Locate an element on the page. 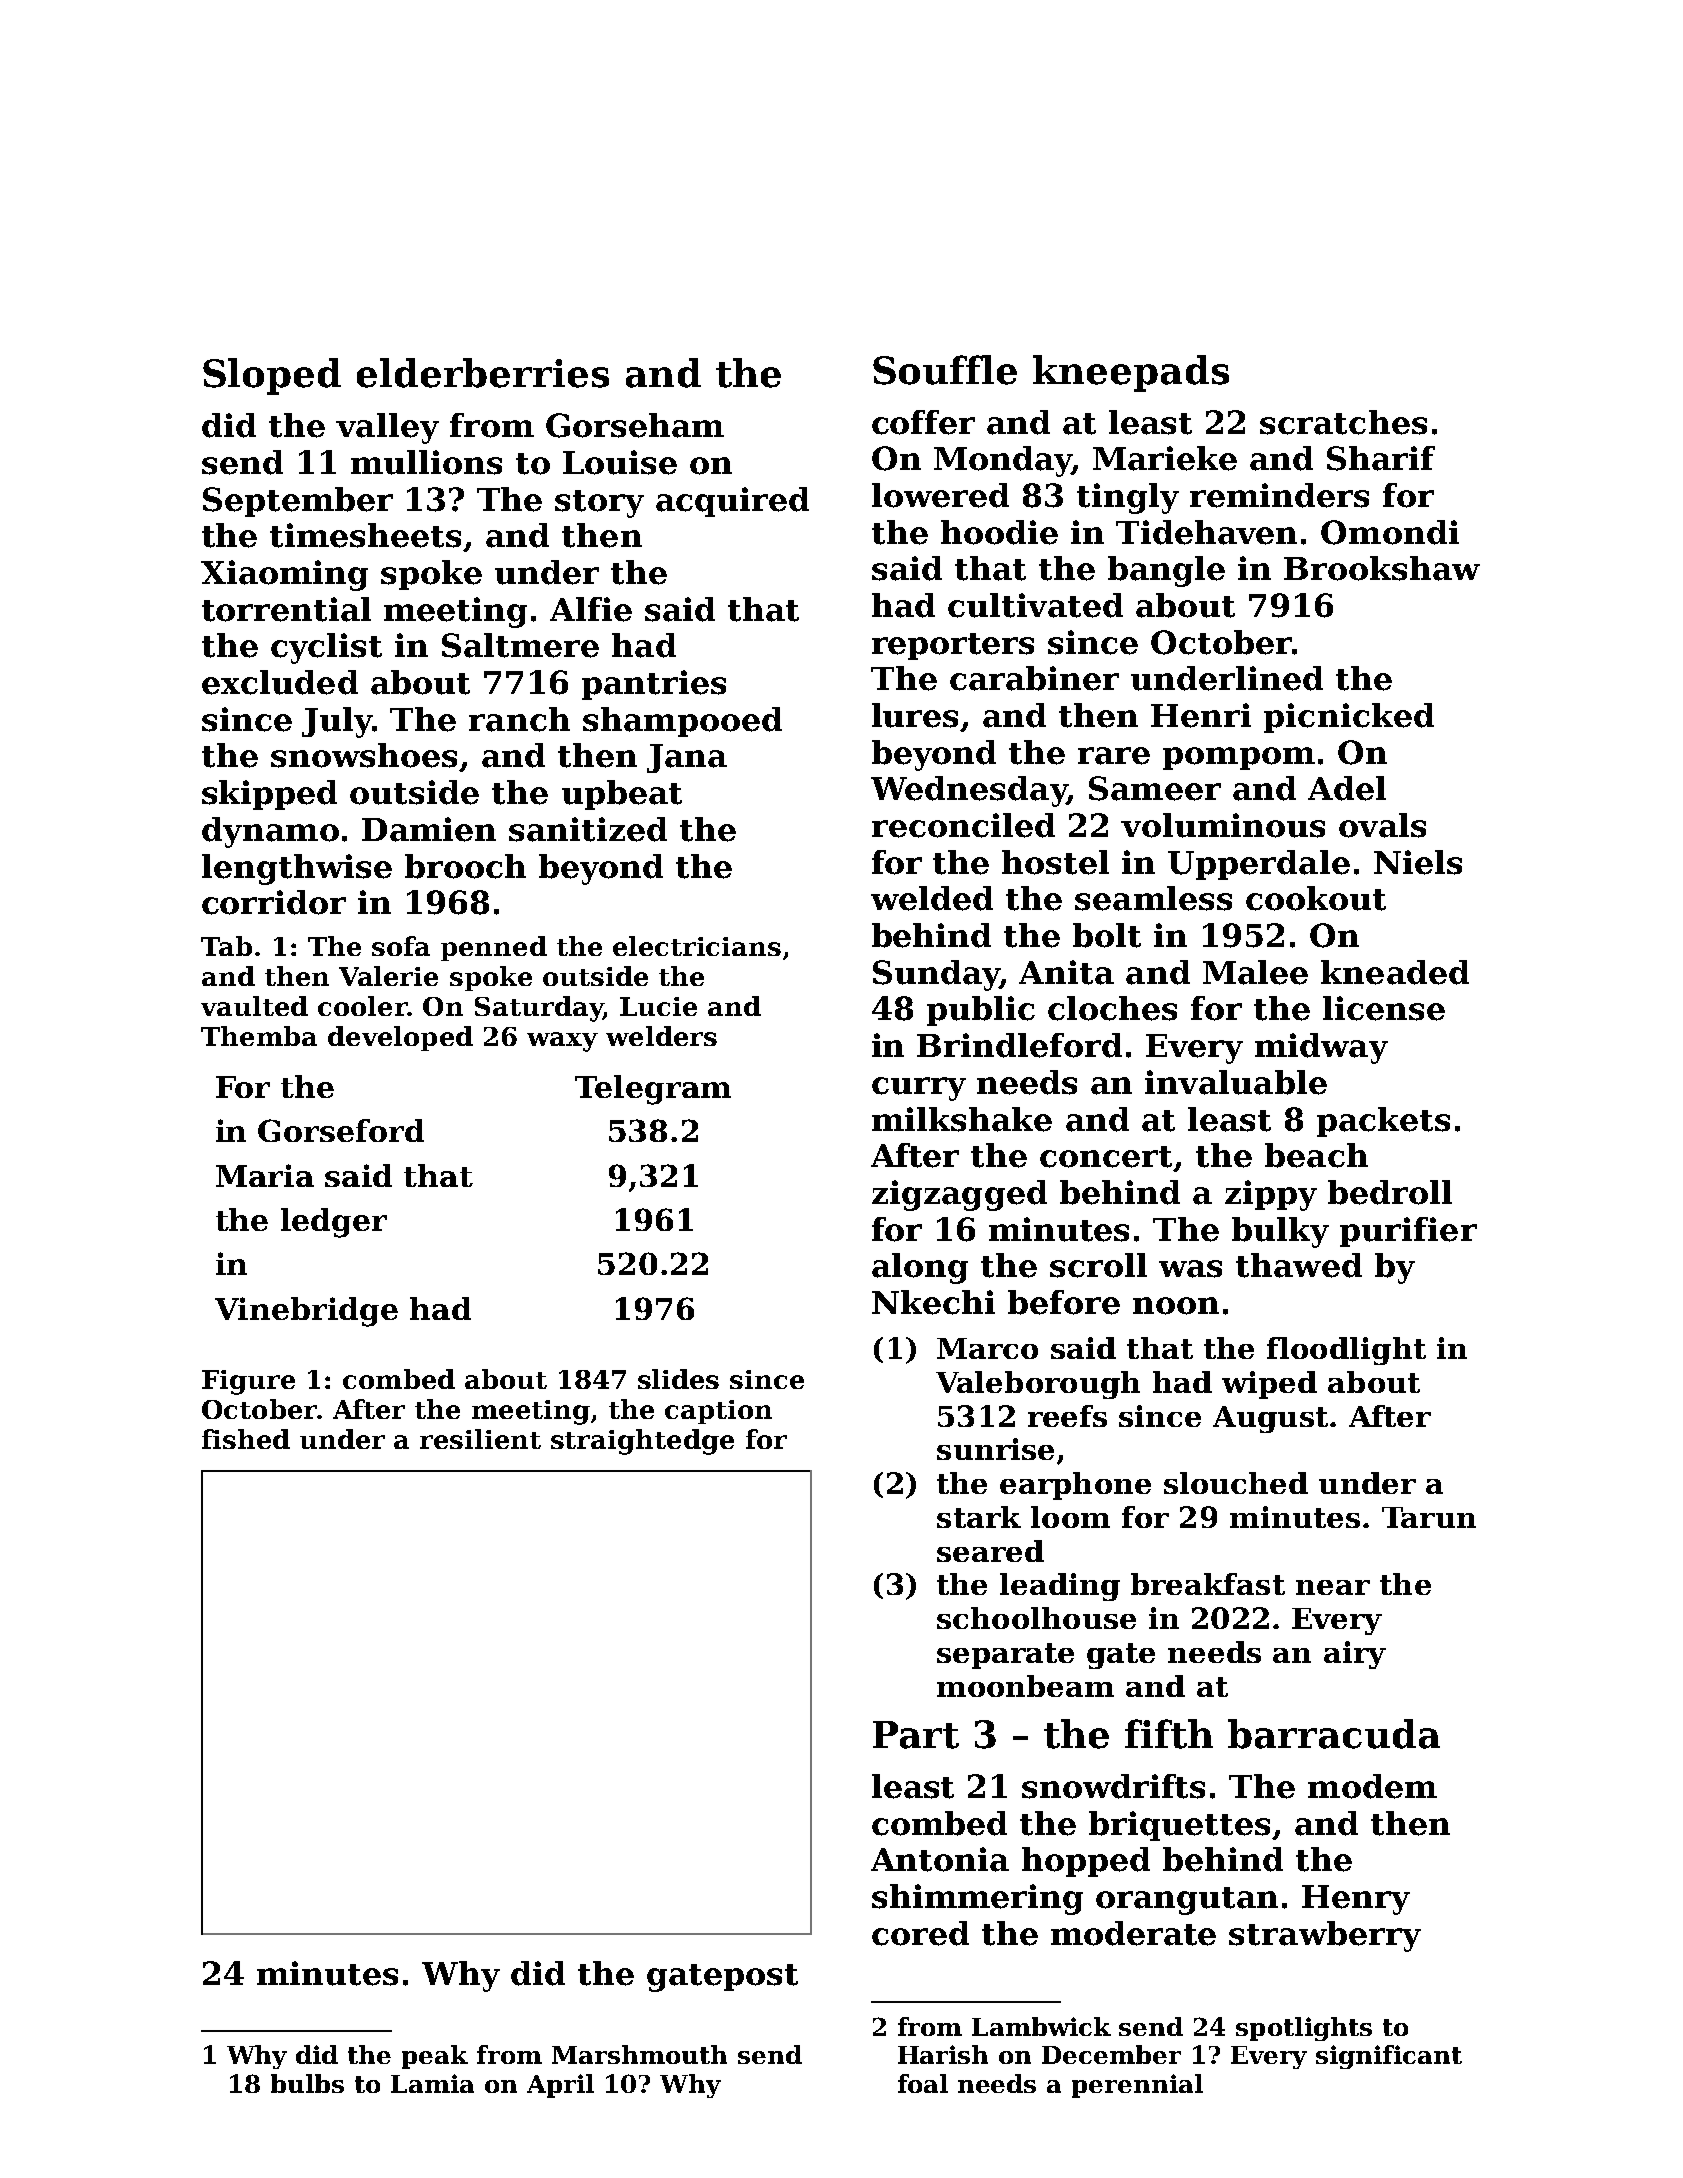  license is located at coordinates (1384, 1008).
